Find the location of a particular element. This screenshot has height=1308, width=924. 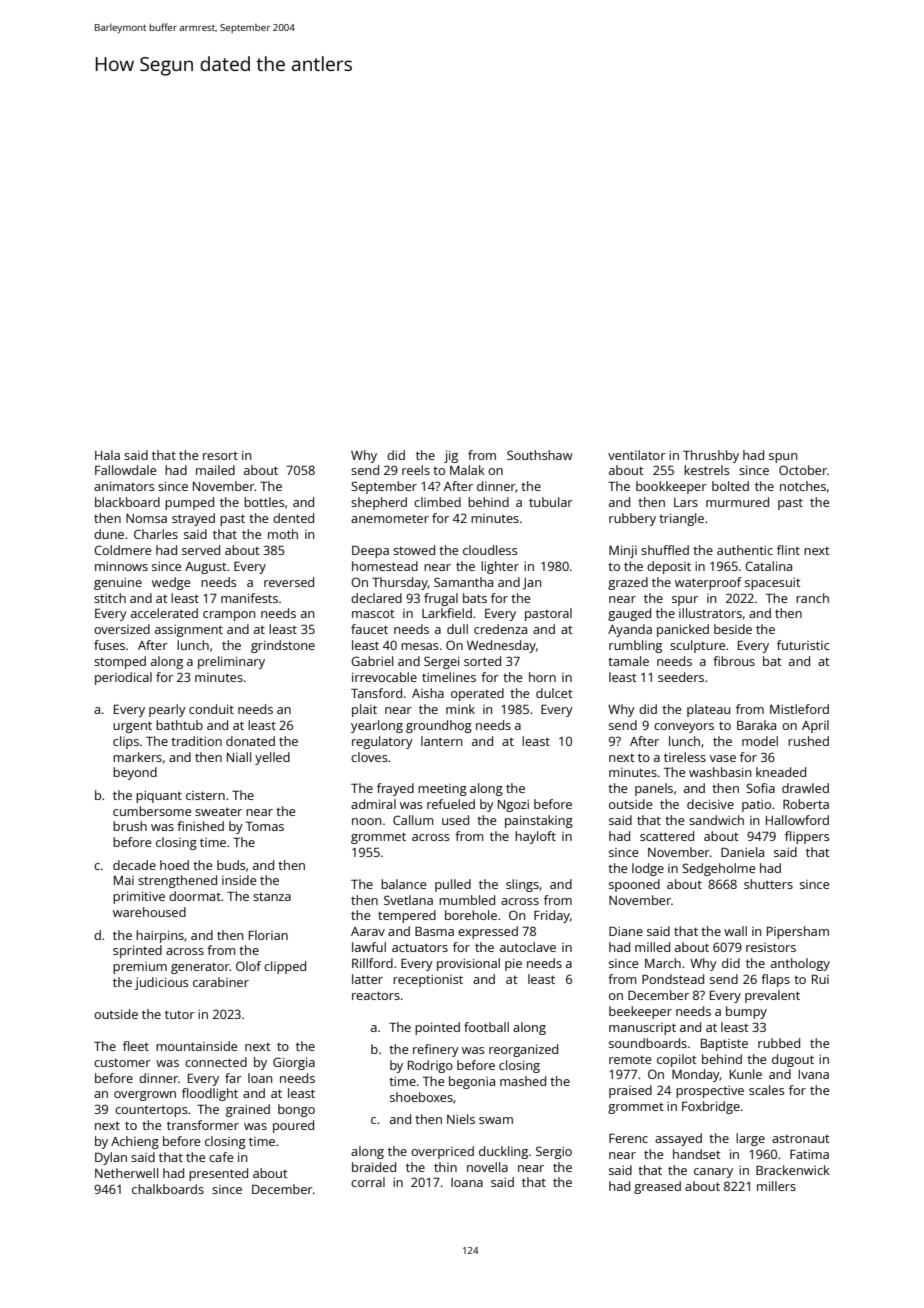

balance is located at coordinates (403, 884).
